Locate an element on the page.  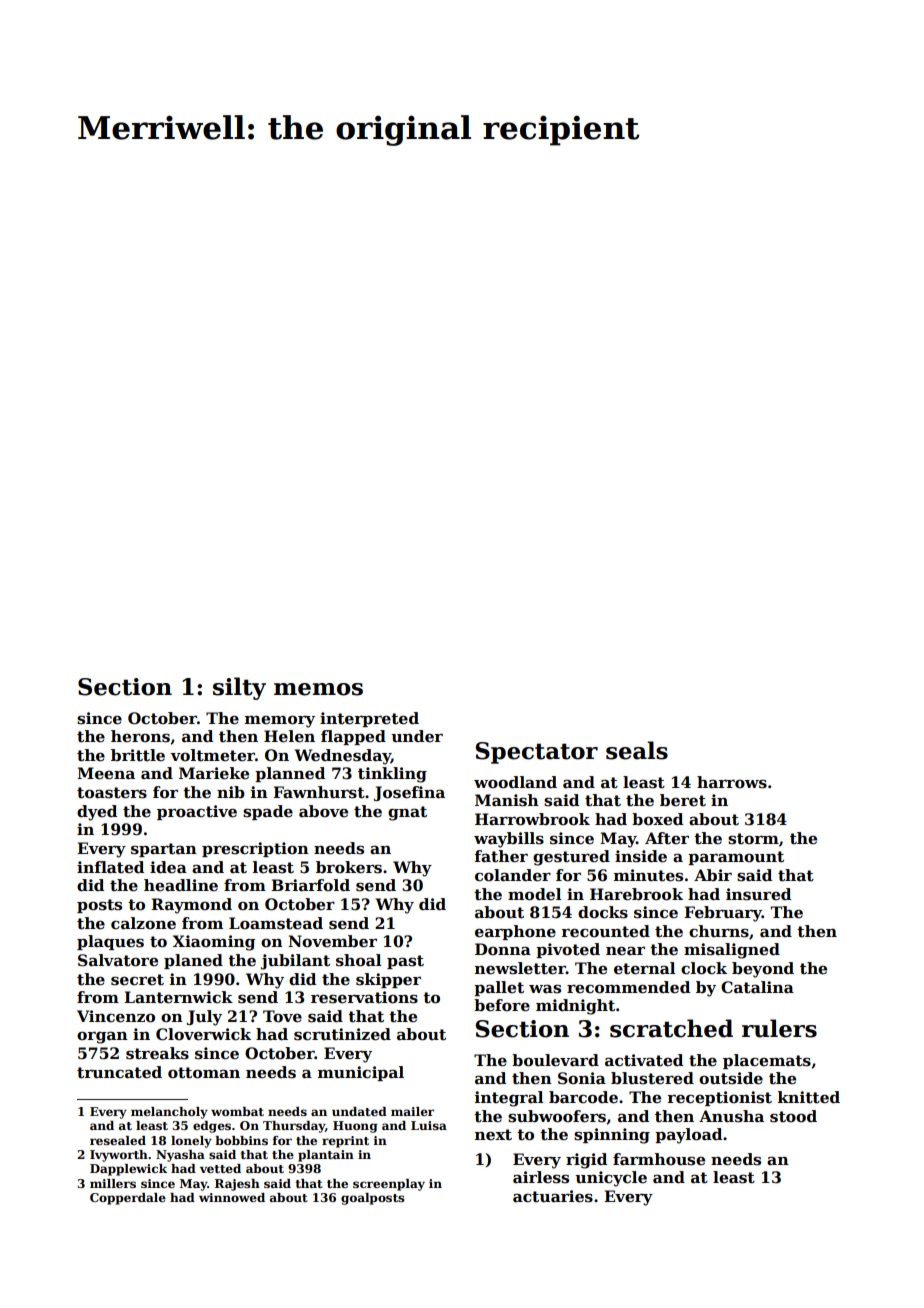
memos is located at coordinates (318, 689).
